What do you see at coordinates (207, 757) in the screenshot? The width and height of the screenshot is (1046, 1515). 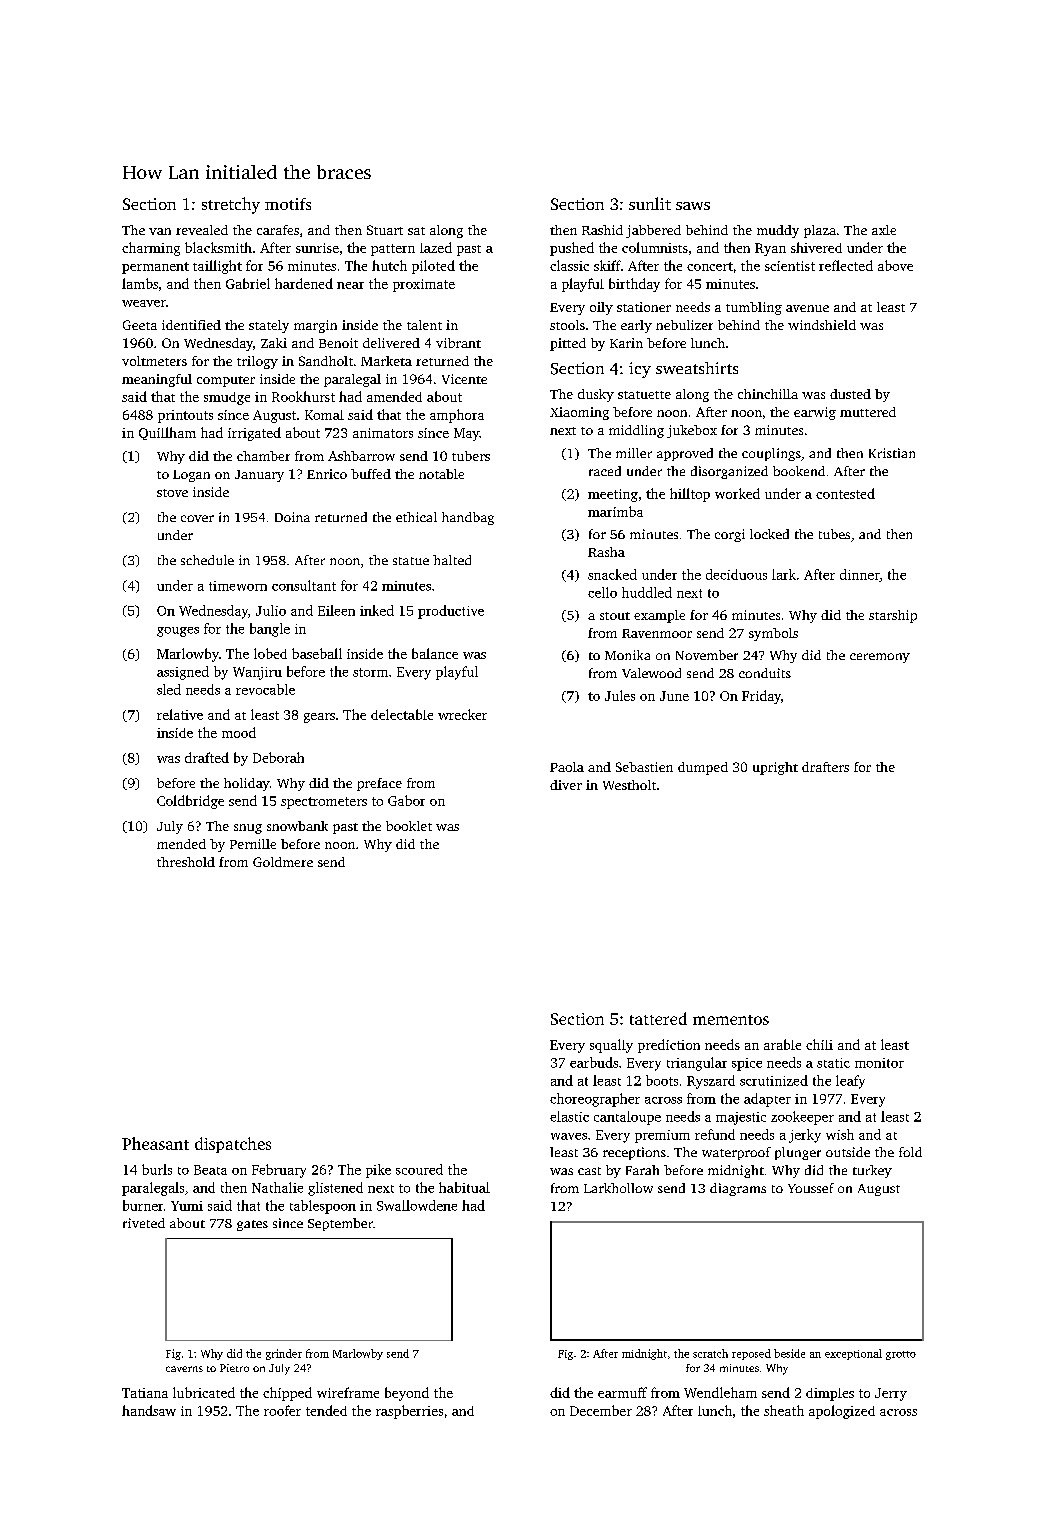 I see `drafted` at bounding box center [207, 757].
